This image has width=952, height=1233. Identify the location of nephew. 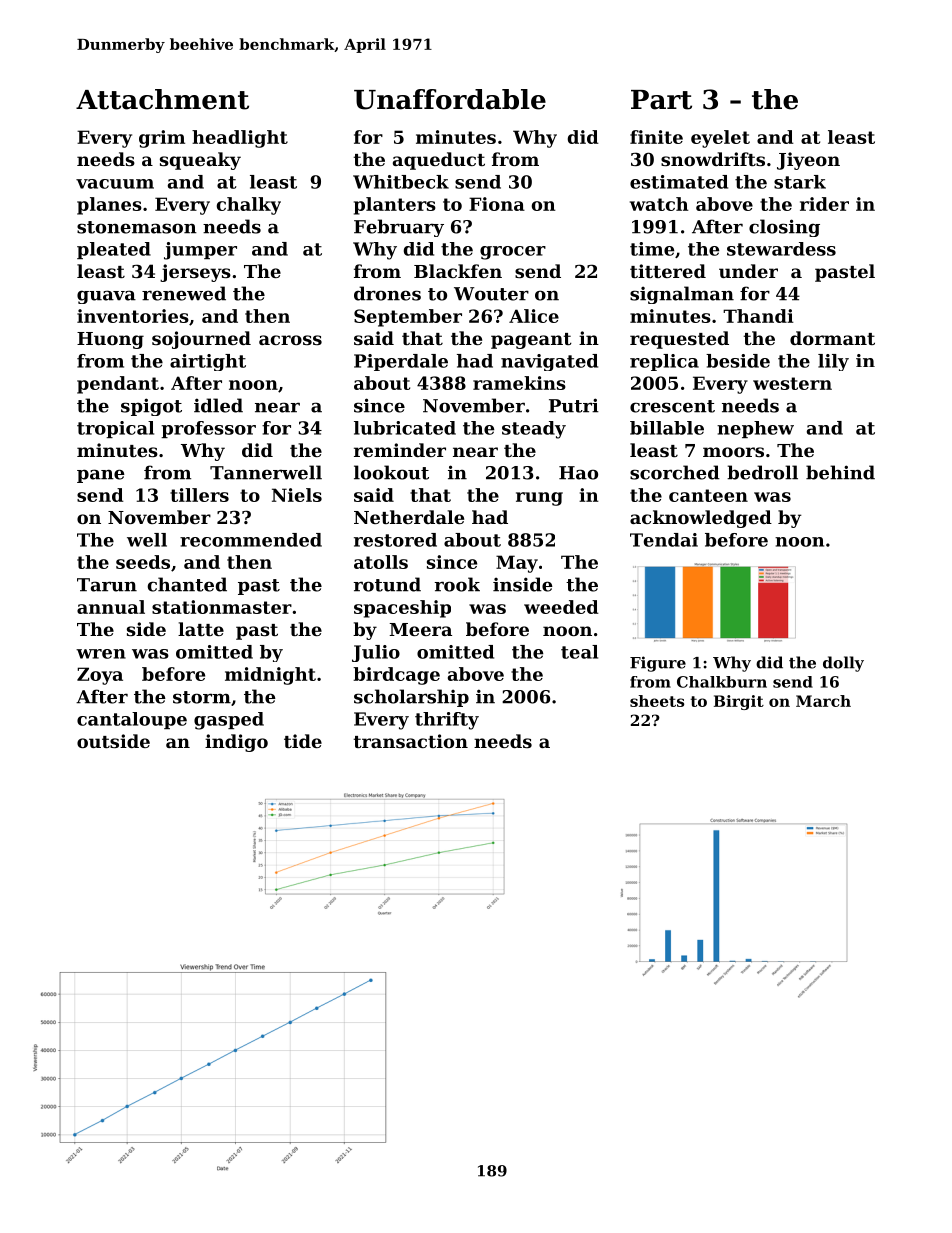
(755, 429).
